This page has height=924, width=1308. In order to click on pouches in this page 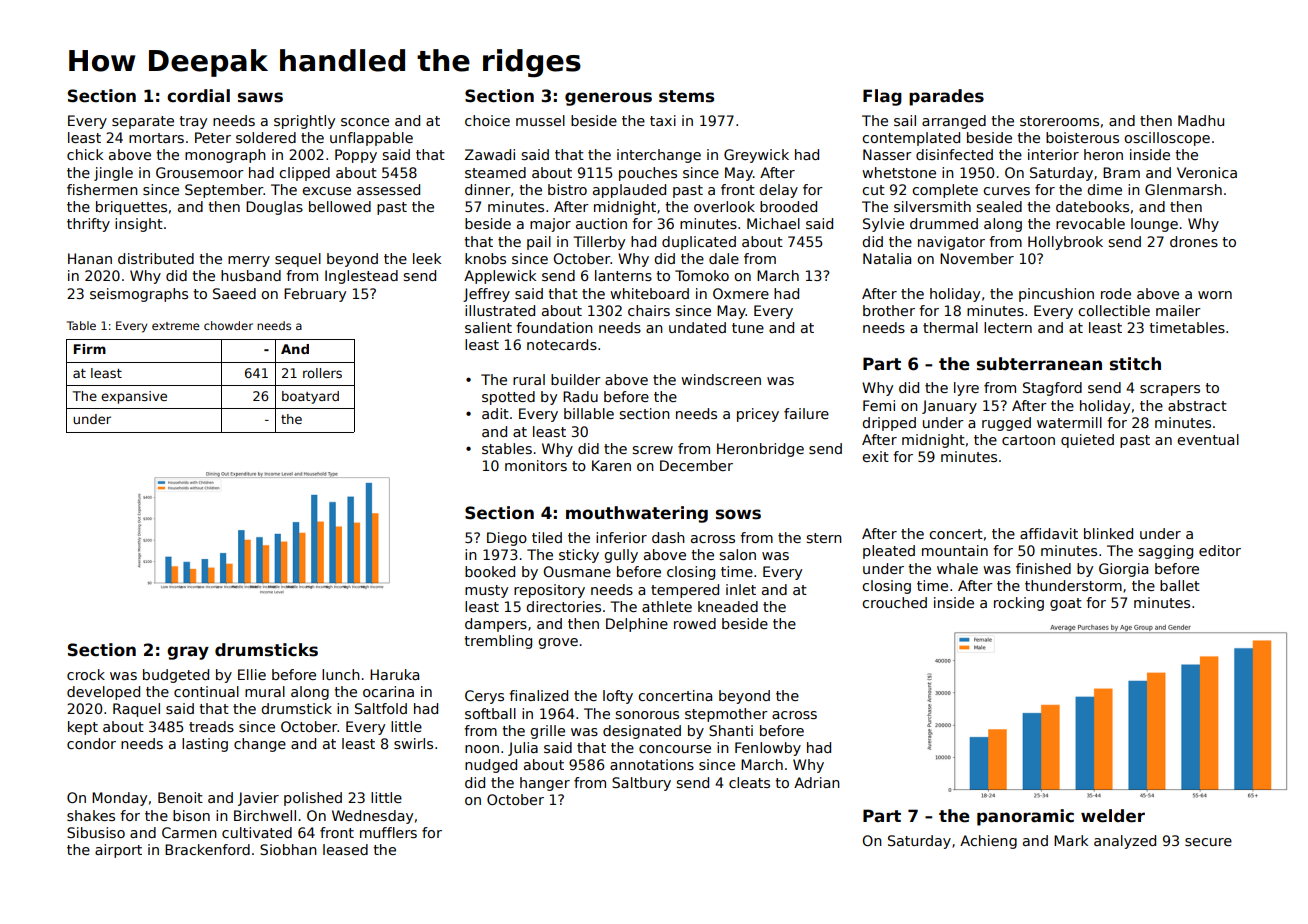, I will do `click(648, 174)`.
